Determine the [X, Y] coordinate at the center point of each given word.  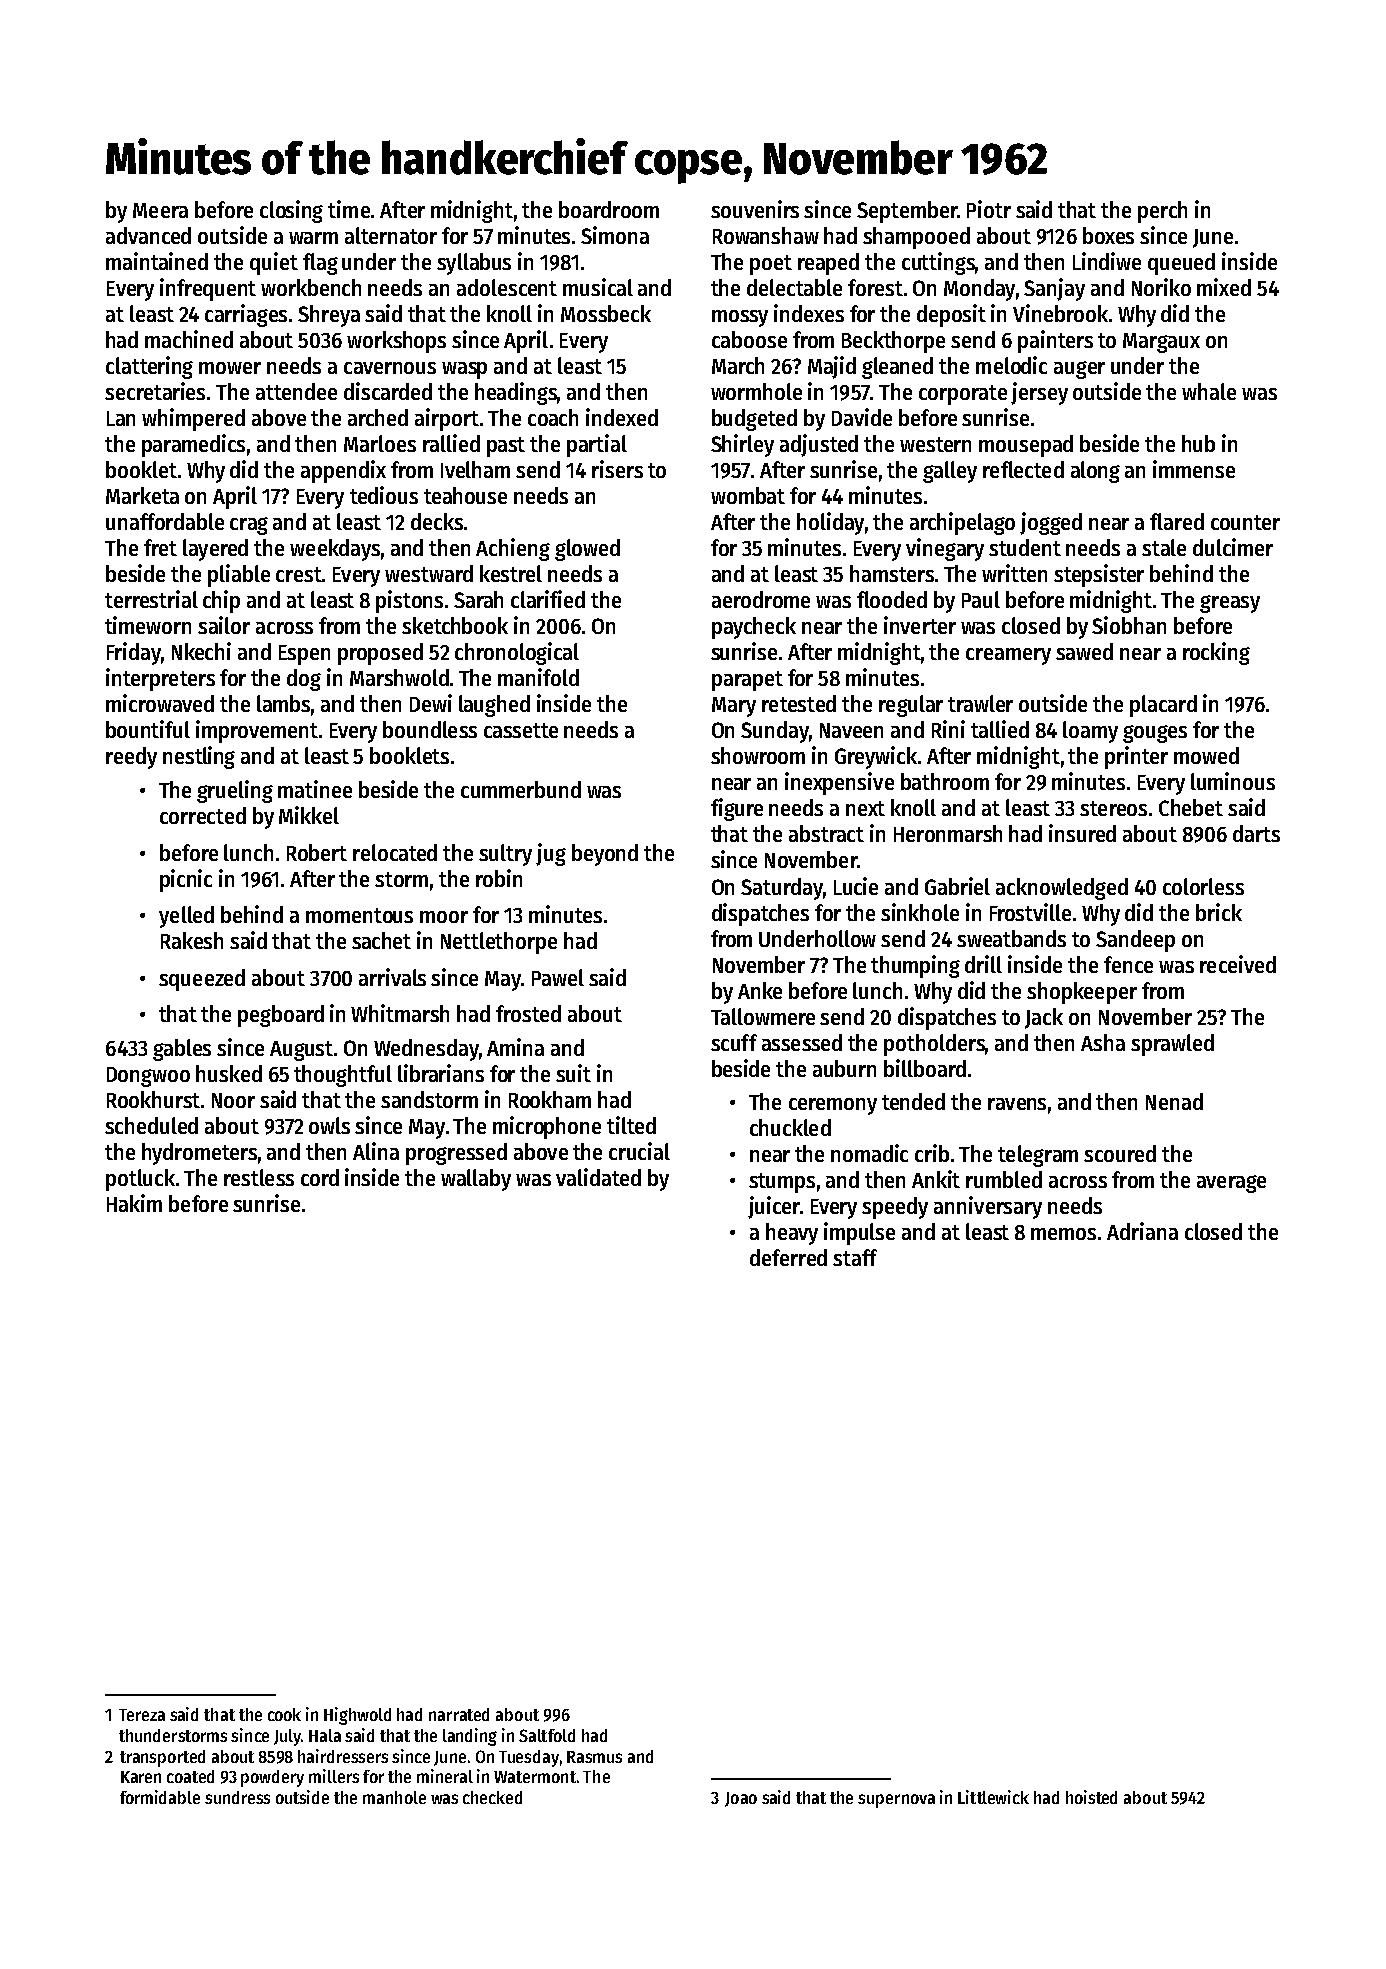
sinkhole [920, 912]
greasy [1230, 604]
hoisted [1091, 1797]
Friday [134, 653]
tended [913, 1101]
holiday [830, 523]
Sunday [775, 732]
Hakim [134, 1203]
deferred [788, 1257]
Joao [741, 1799]
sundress [237, 1797]
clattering [149, 367]
